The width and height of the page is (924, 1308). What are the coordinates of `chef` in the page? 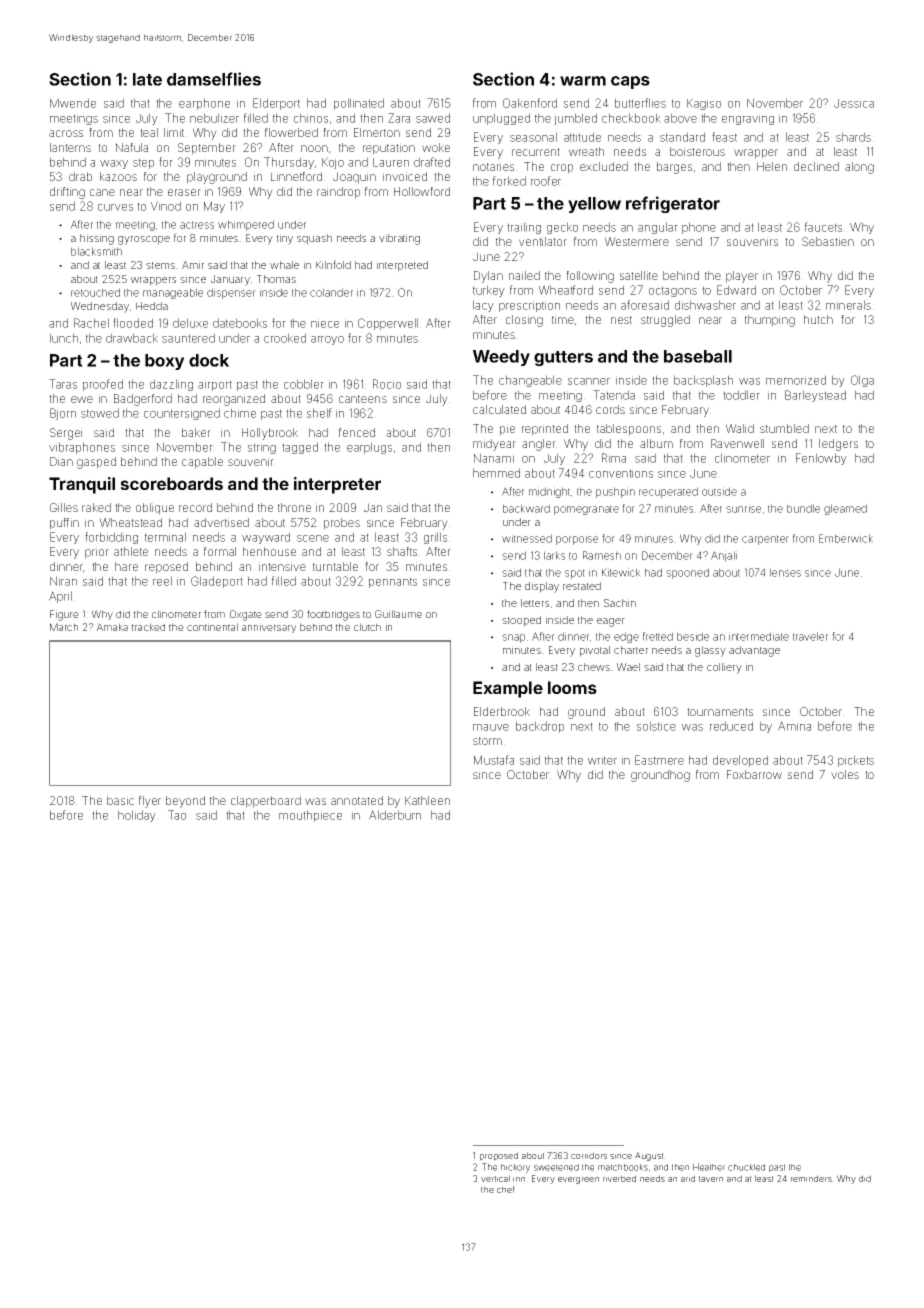 It's located at (506, 1189).
